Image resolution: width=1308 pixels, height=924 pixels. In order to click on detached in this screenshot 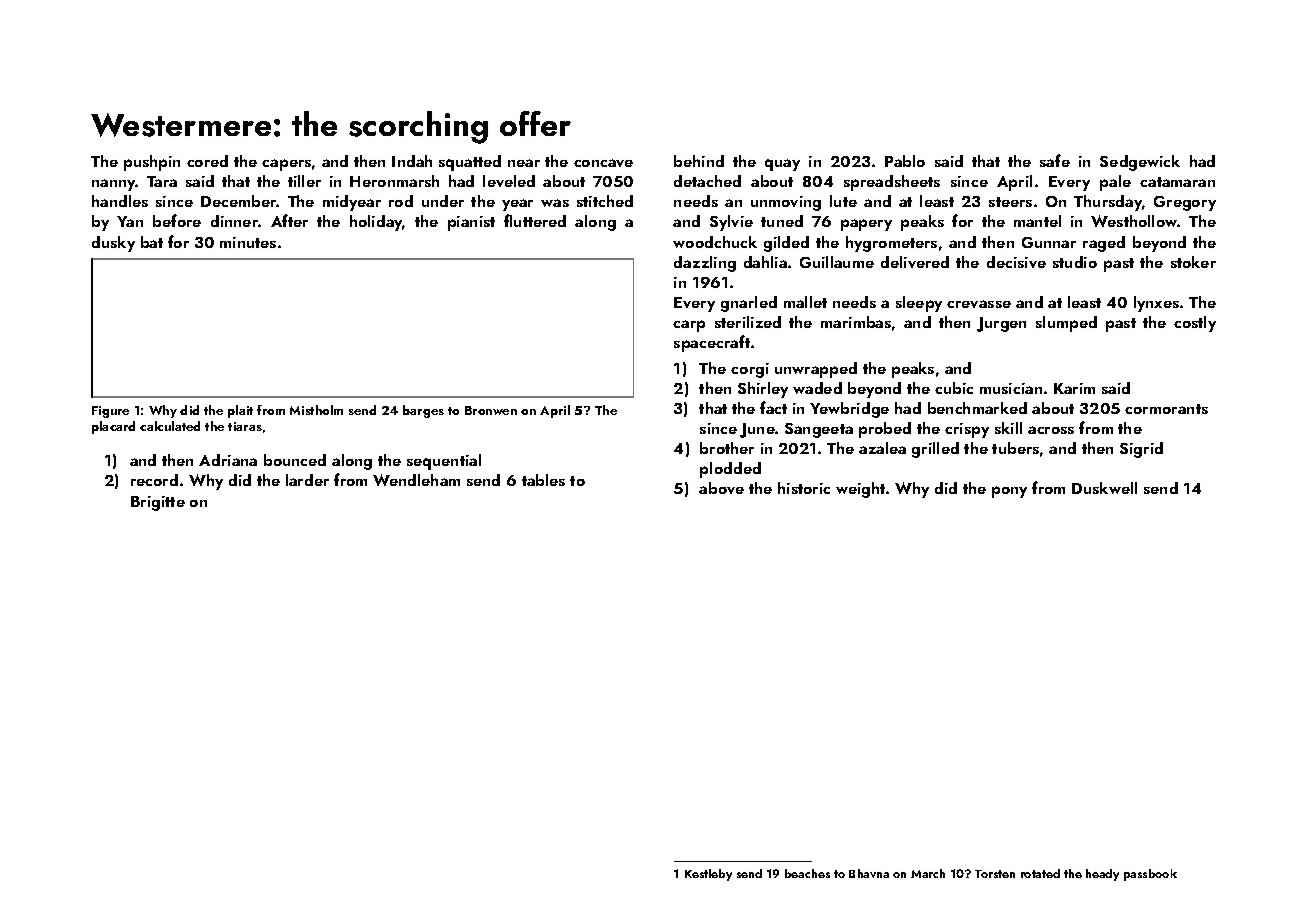, I will do `click(707, 181)`.
